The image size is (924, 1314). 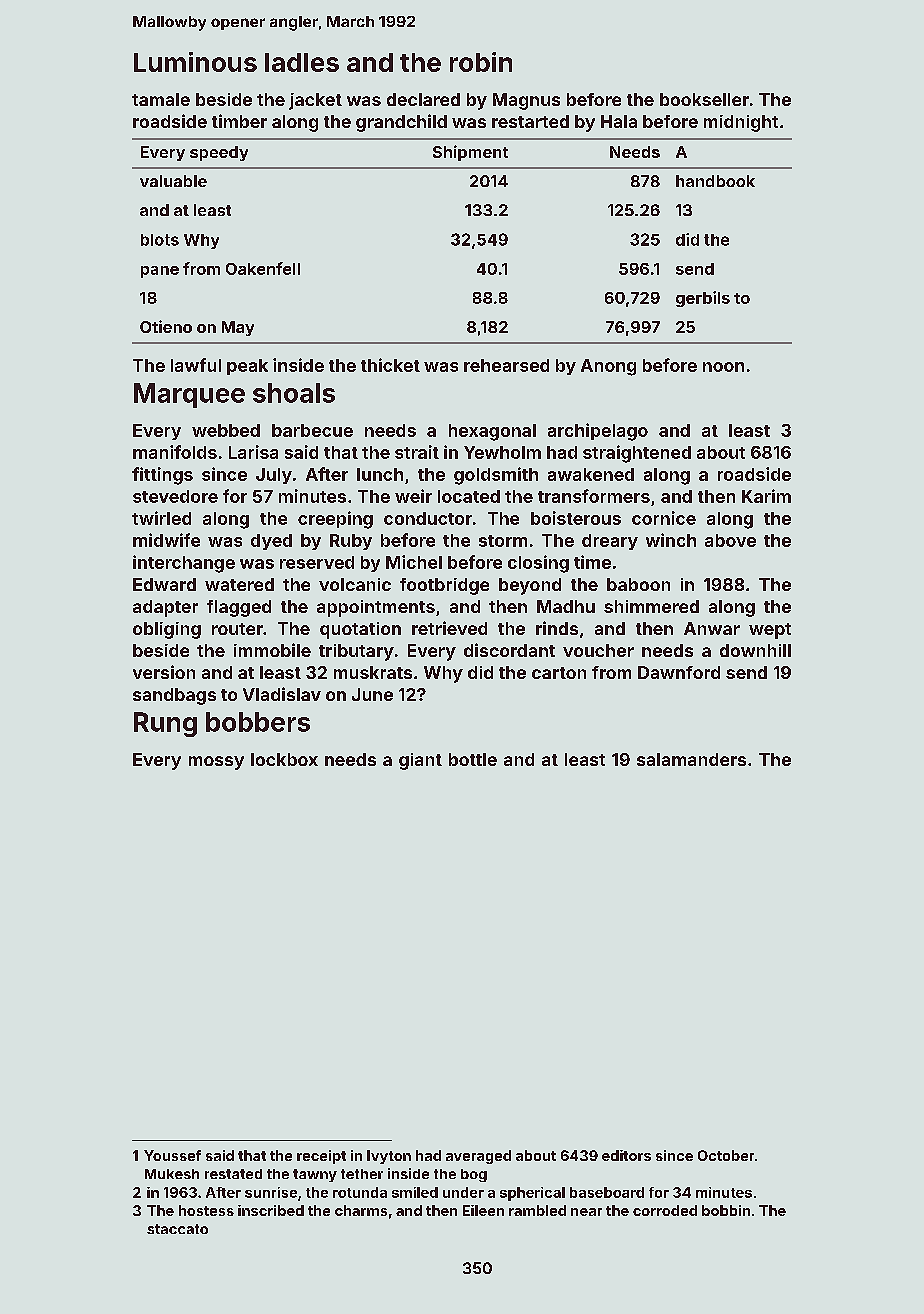 I want to click on thicket, so click(x=390, y=365).
